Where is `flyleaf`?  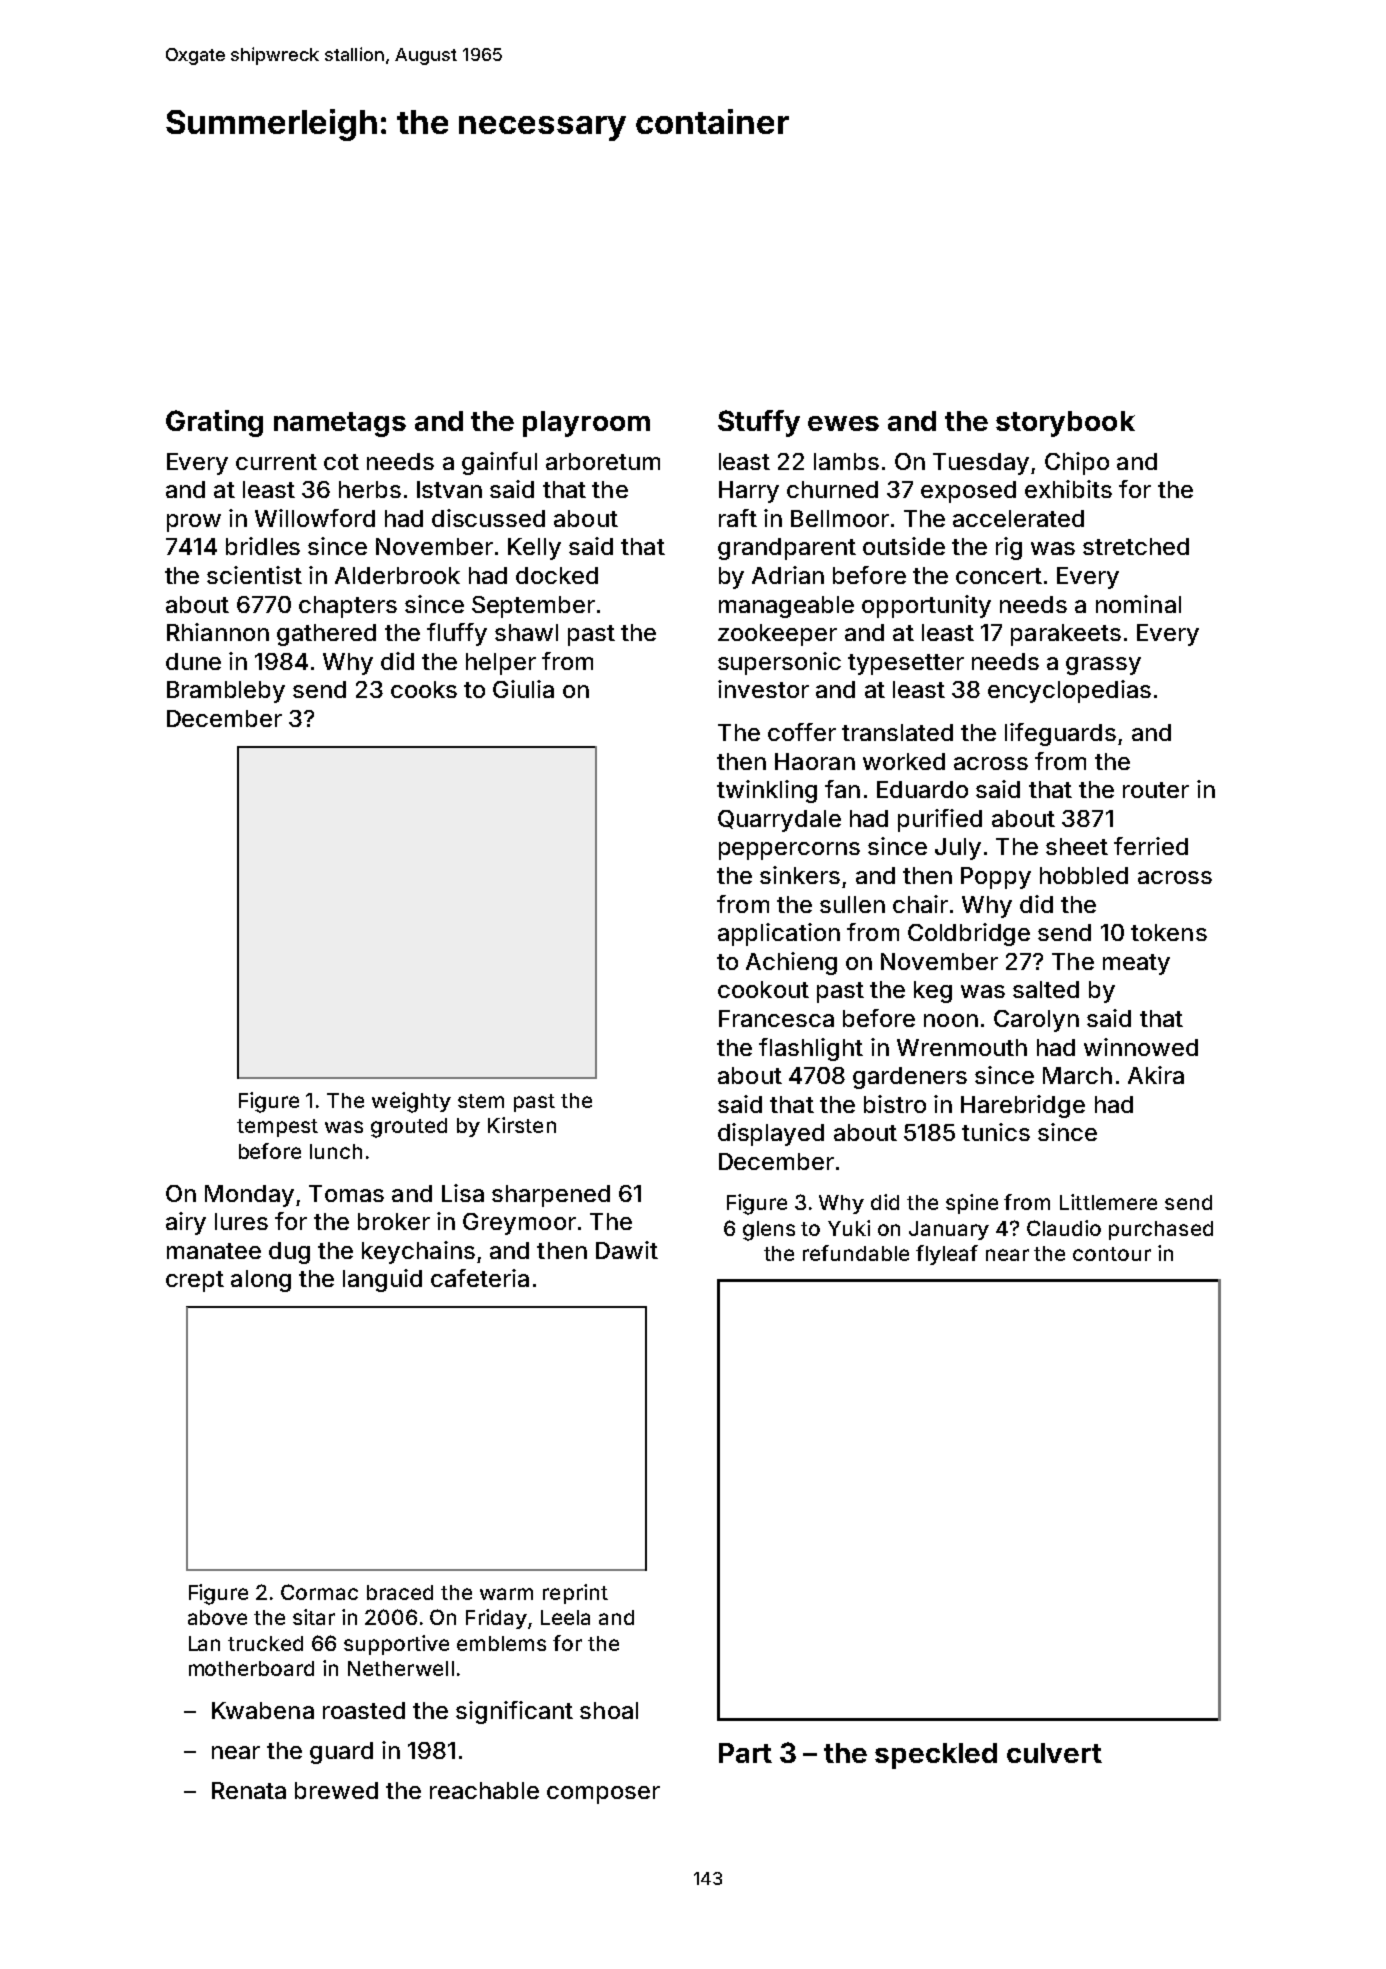
flyleaf is located at coordinates (947, 1255).
